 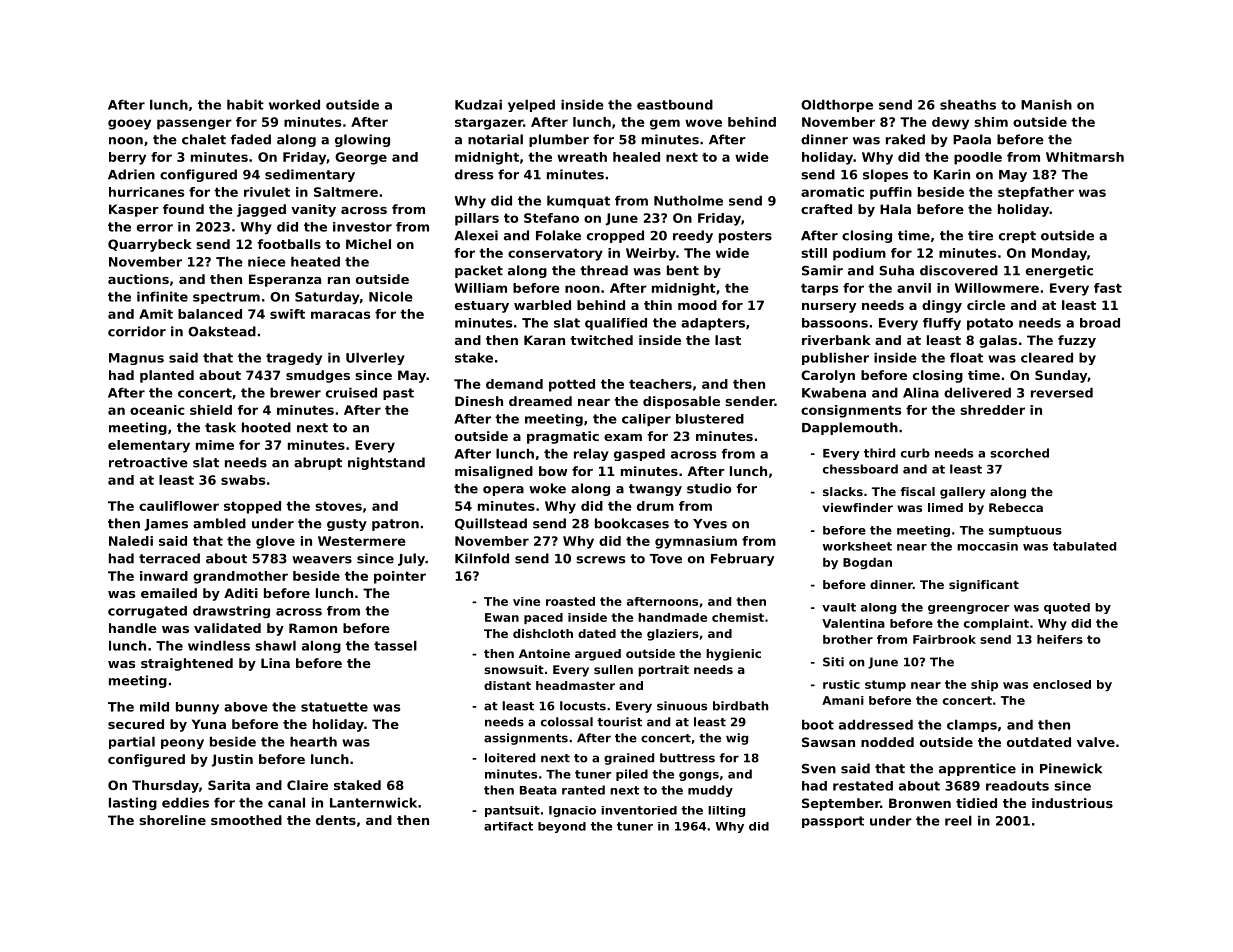 I want to click on found, so click(x=183, y=209).
